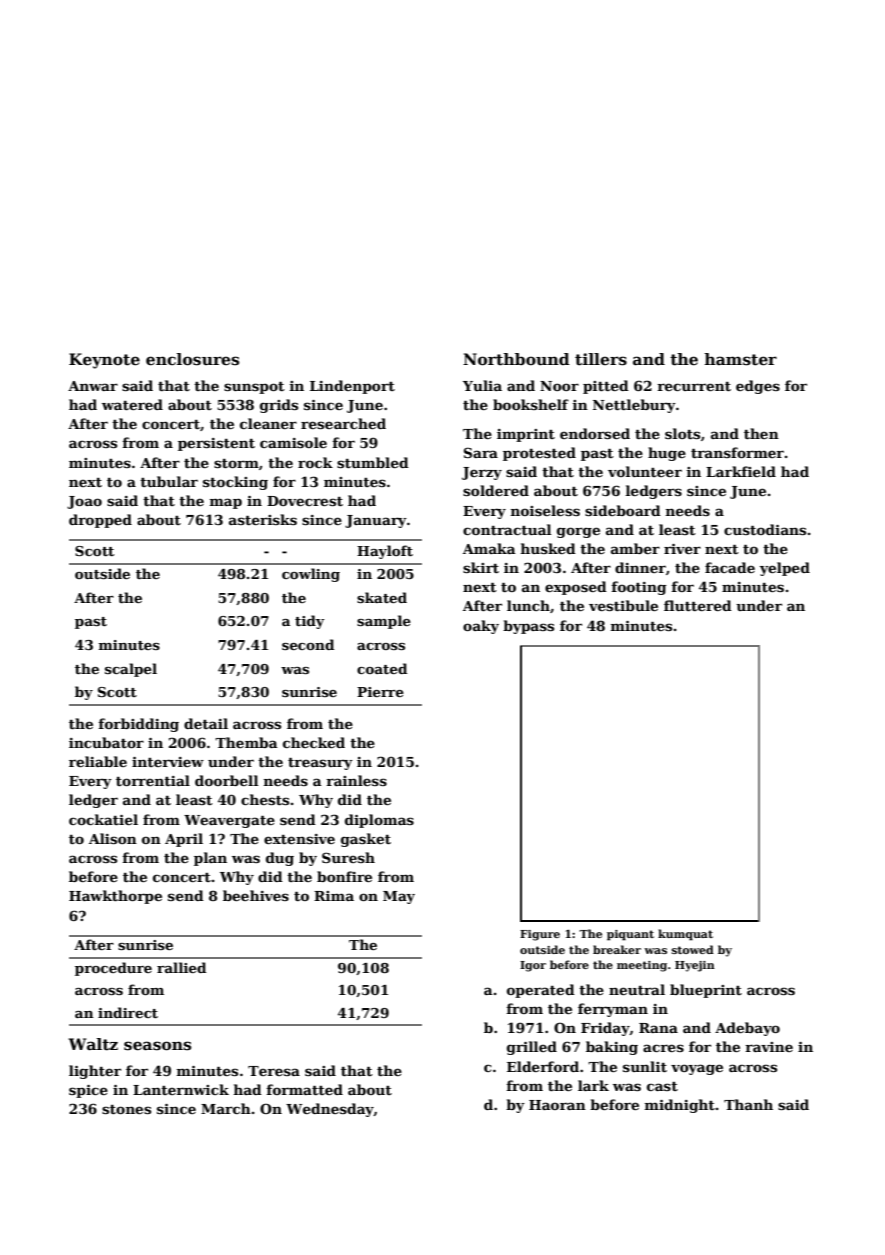  I want to click on Alison, so click(113, 838).
